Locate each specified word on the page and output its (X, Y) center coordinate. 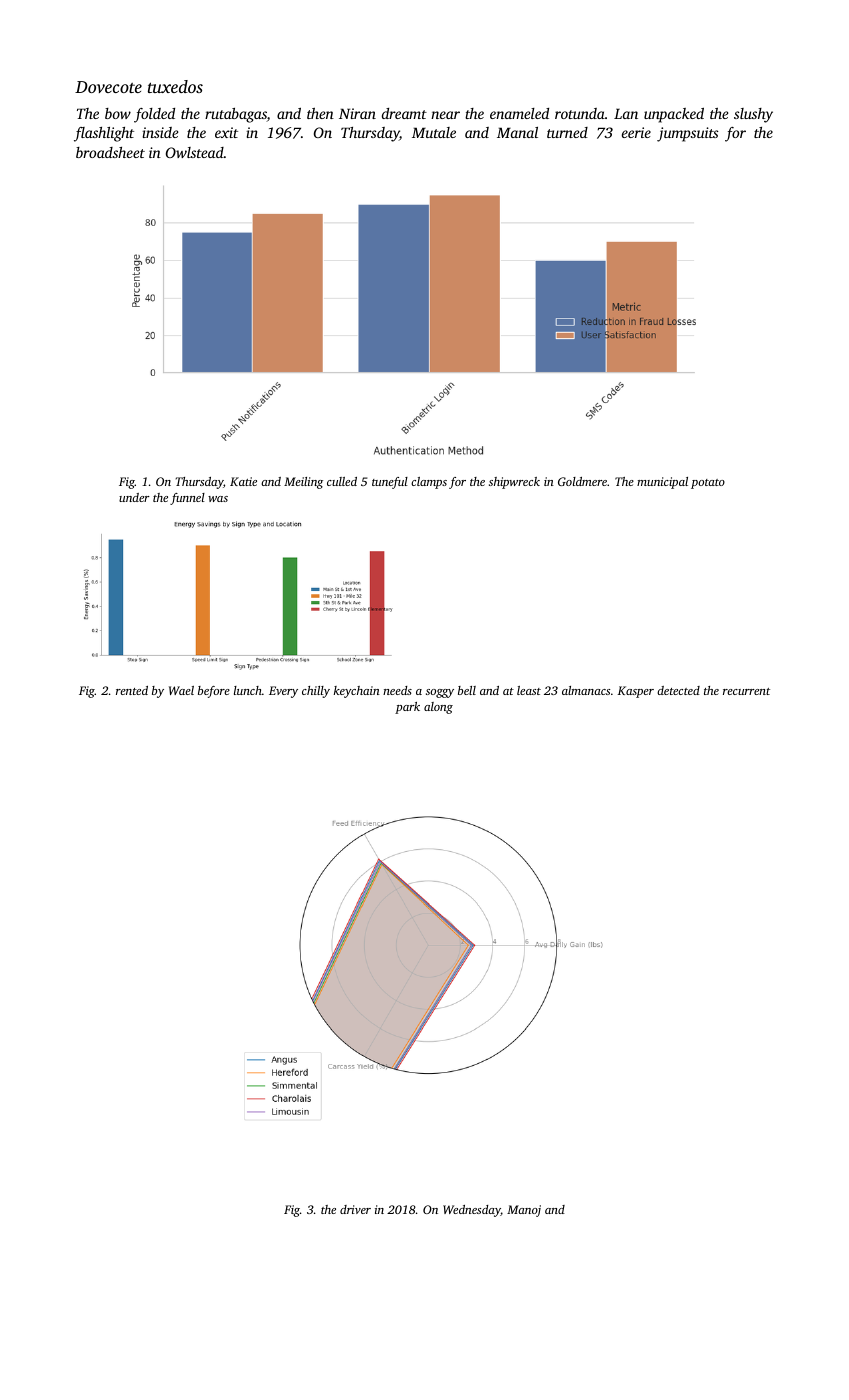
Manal (517, 132)
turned (567, 132)
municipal (662, 483)
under (134, 497)
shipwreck (514, 483)
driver (355, 1209)
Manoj (524, 1211)
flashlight (104, 134)
